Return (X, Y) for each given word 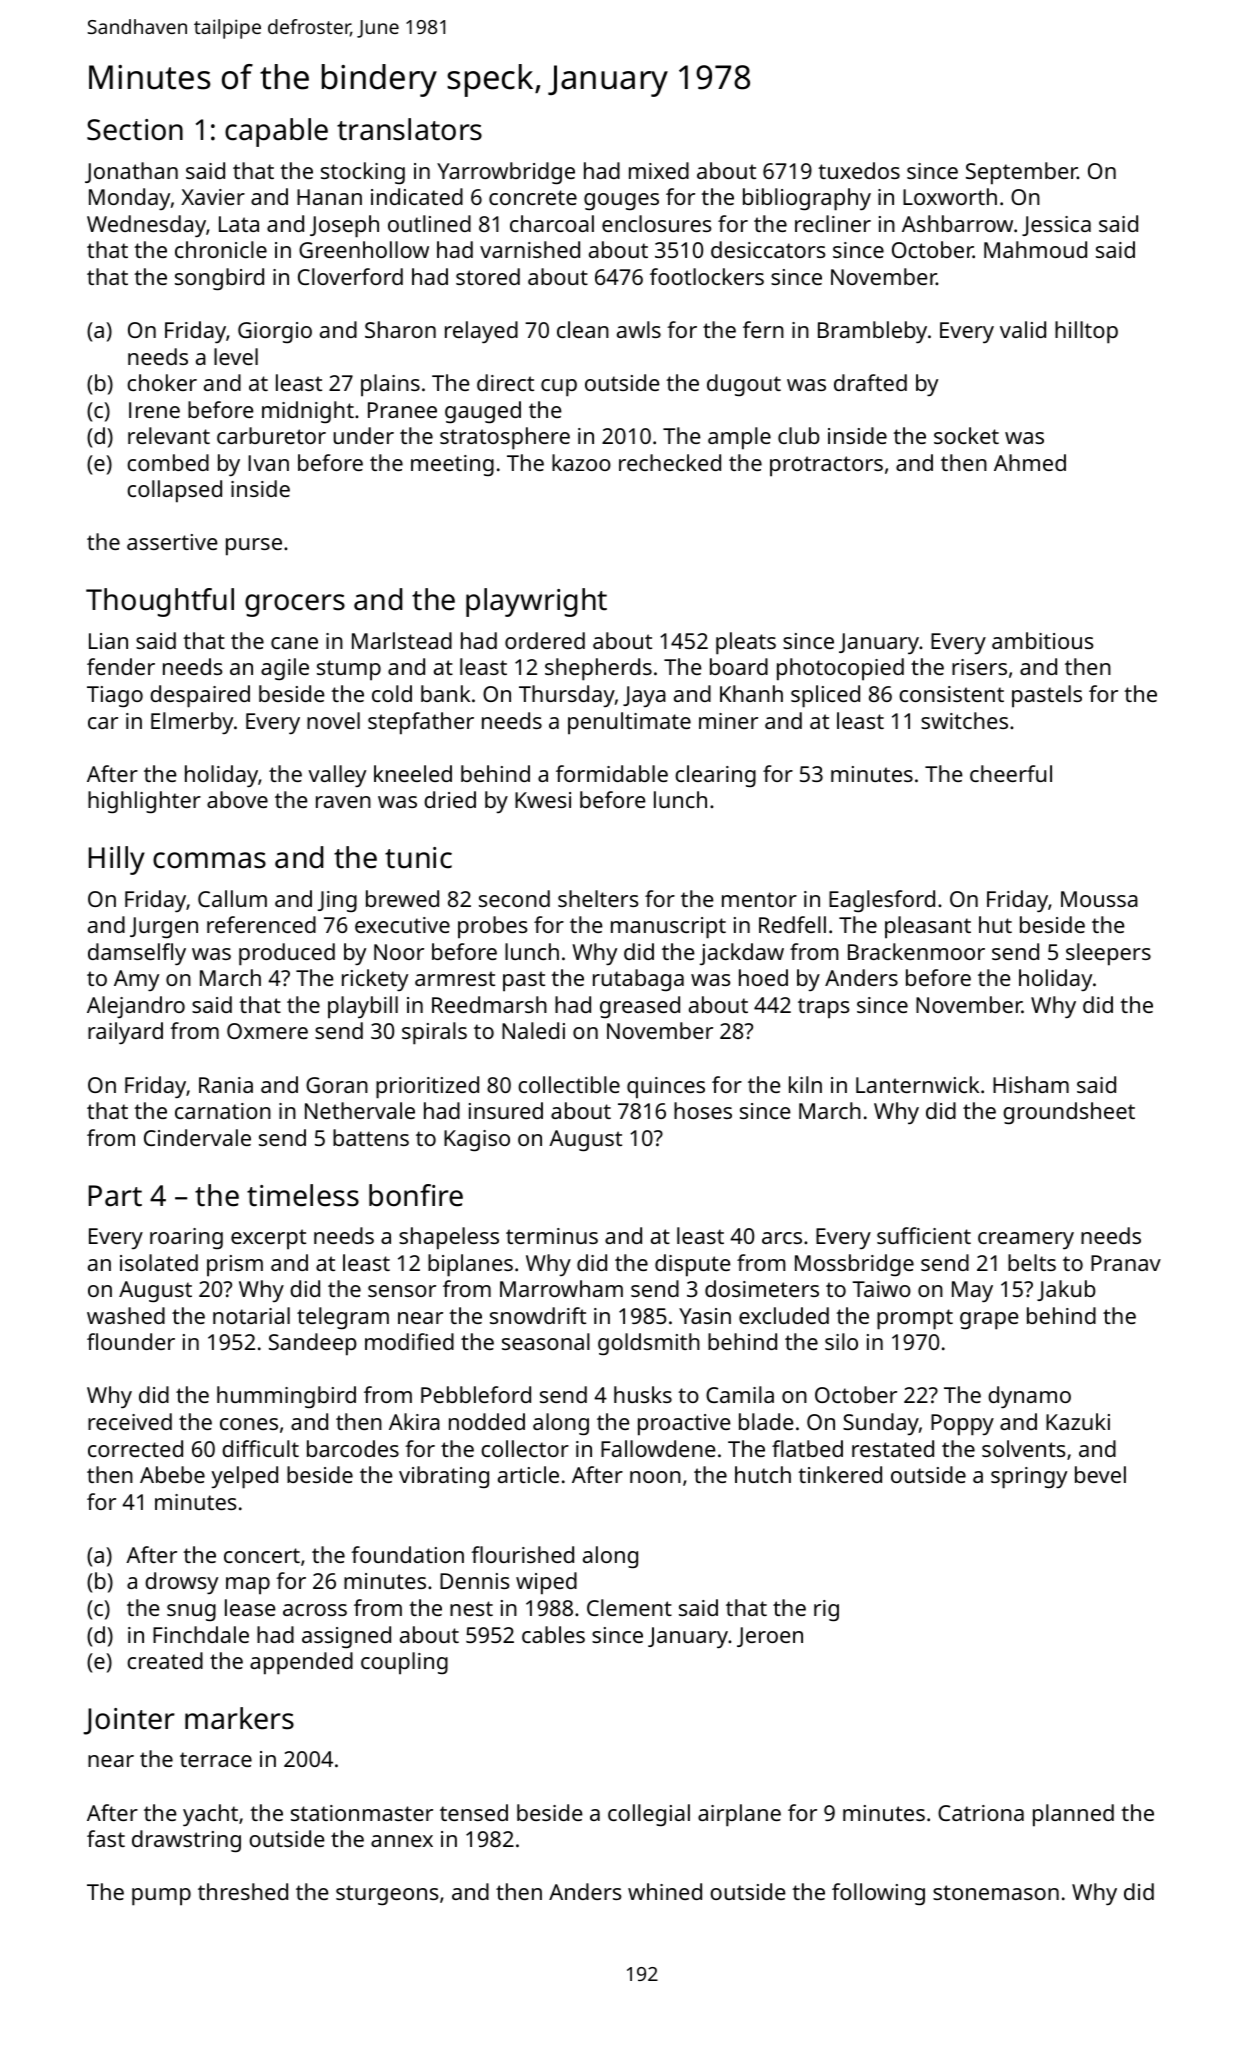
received (130, 1421)
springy (1029, 1478)
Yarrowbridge (506, 173)
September (1021, 173)
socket (966, 435)
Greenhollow (364, 249)
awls (639, 329)
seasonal (546, 1341)
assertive (172, 542)
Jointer (129, 1721)
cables (553, 1634)
